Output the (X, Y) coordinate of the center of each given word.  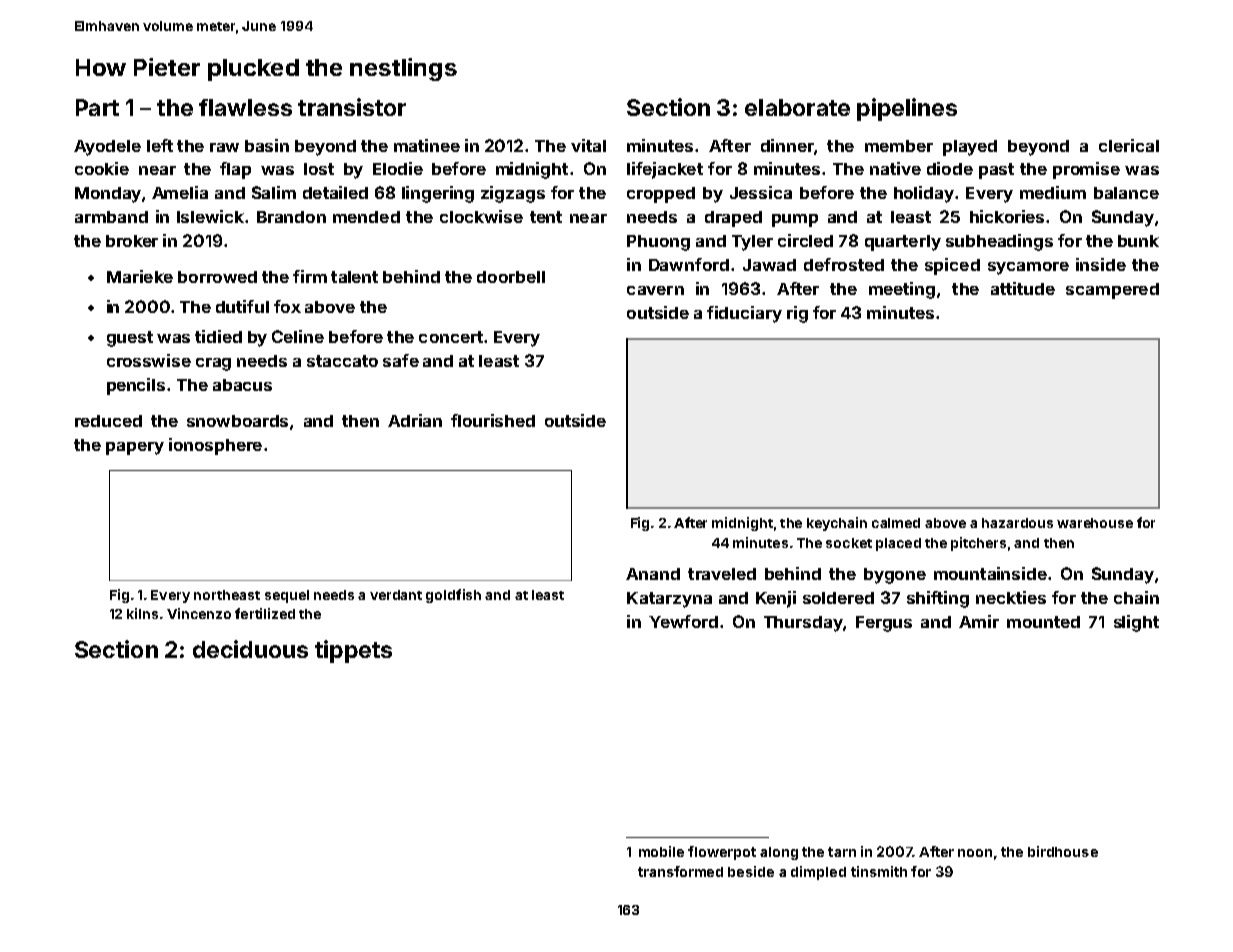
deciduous (250, 649)
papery (135, 448)
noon (975, 853)
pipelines (907, 109)
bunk (1138, 241)
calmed (896, 523)
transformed (680, 871)
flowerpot (722, 853)
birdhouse (1063, 851)
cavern (655, 290)
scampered (1112, 291)
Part (97, 107)
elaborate (797, 107)
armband (111, 217)
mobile (661, 851)
